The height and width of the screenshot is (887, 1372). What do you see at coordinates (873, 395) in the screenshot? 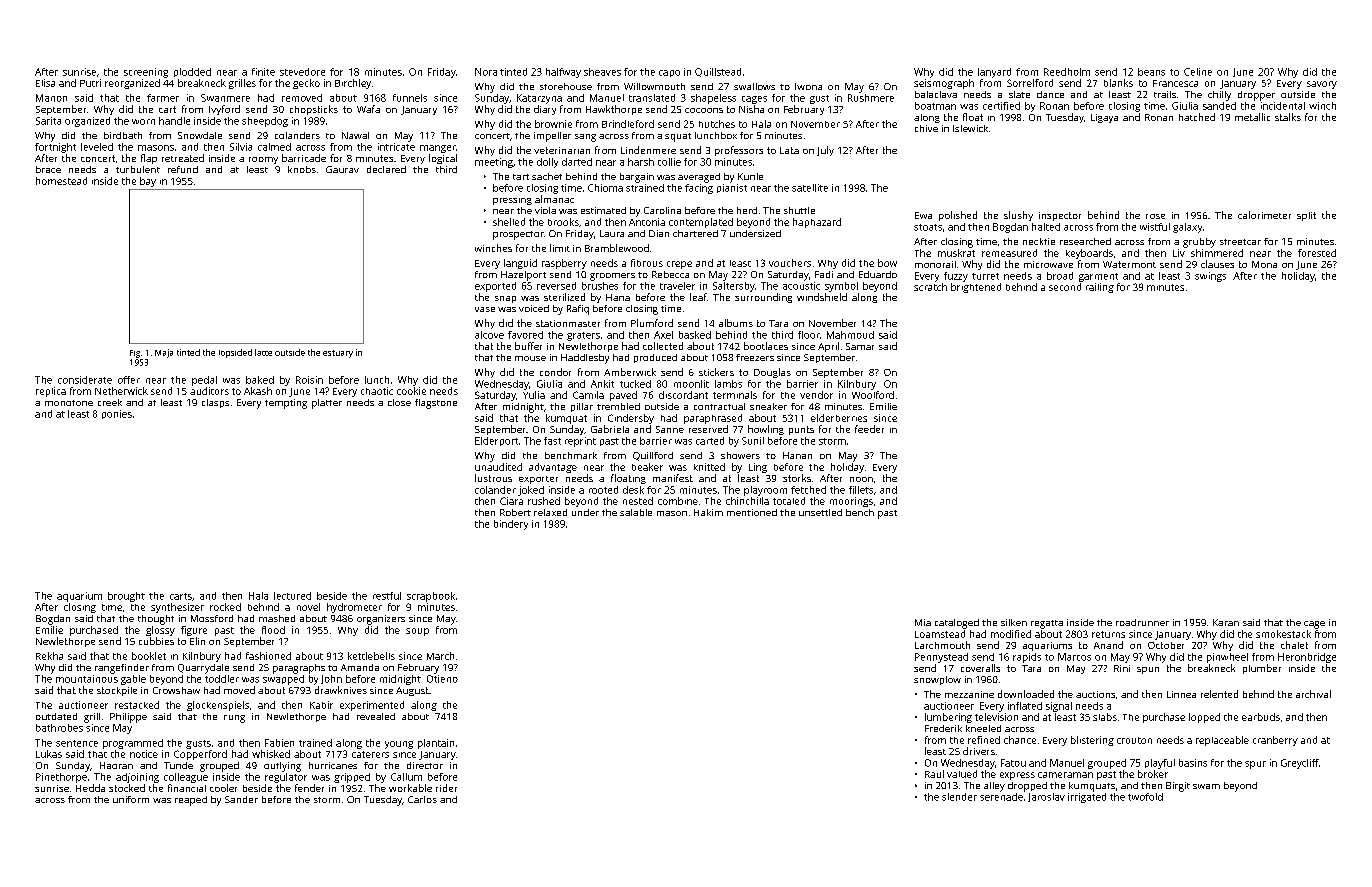
I see `Woolford` at bounding box center [873, 395].
